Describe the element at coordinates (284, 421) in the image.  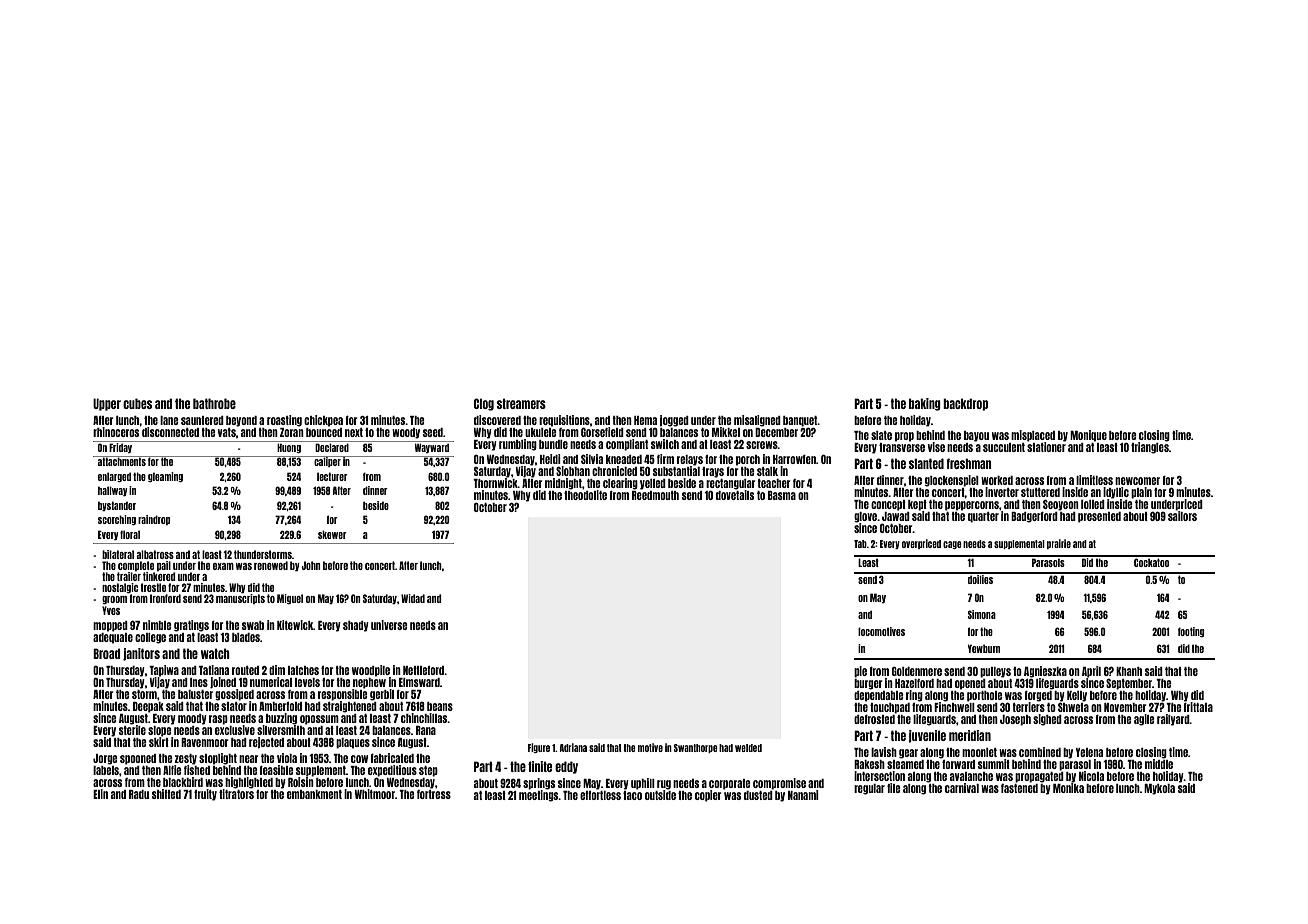
I see `roasting` at that location.
